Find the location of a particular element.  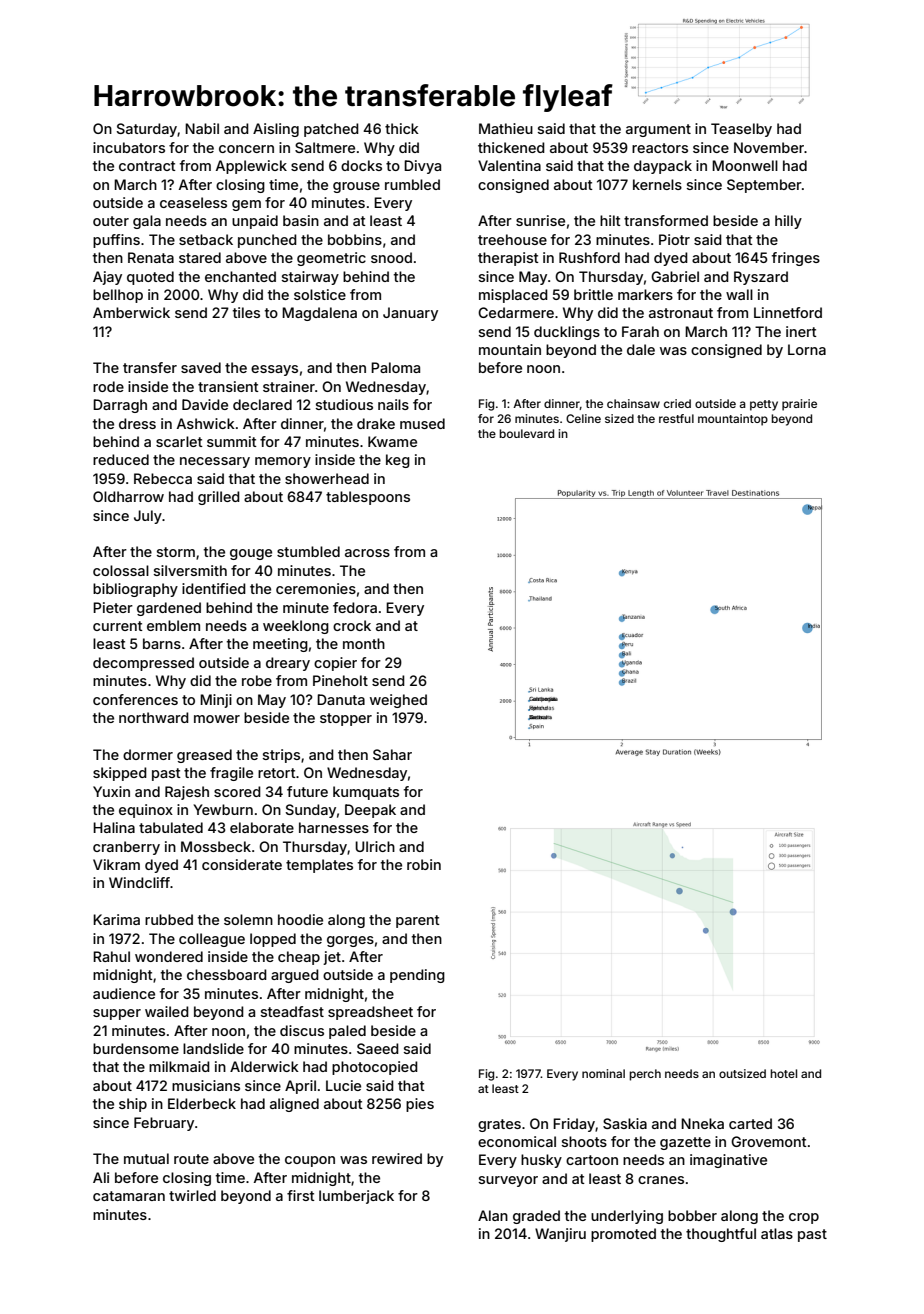

hotel is located at coordinates (783, 1073).
